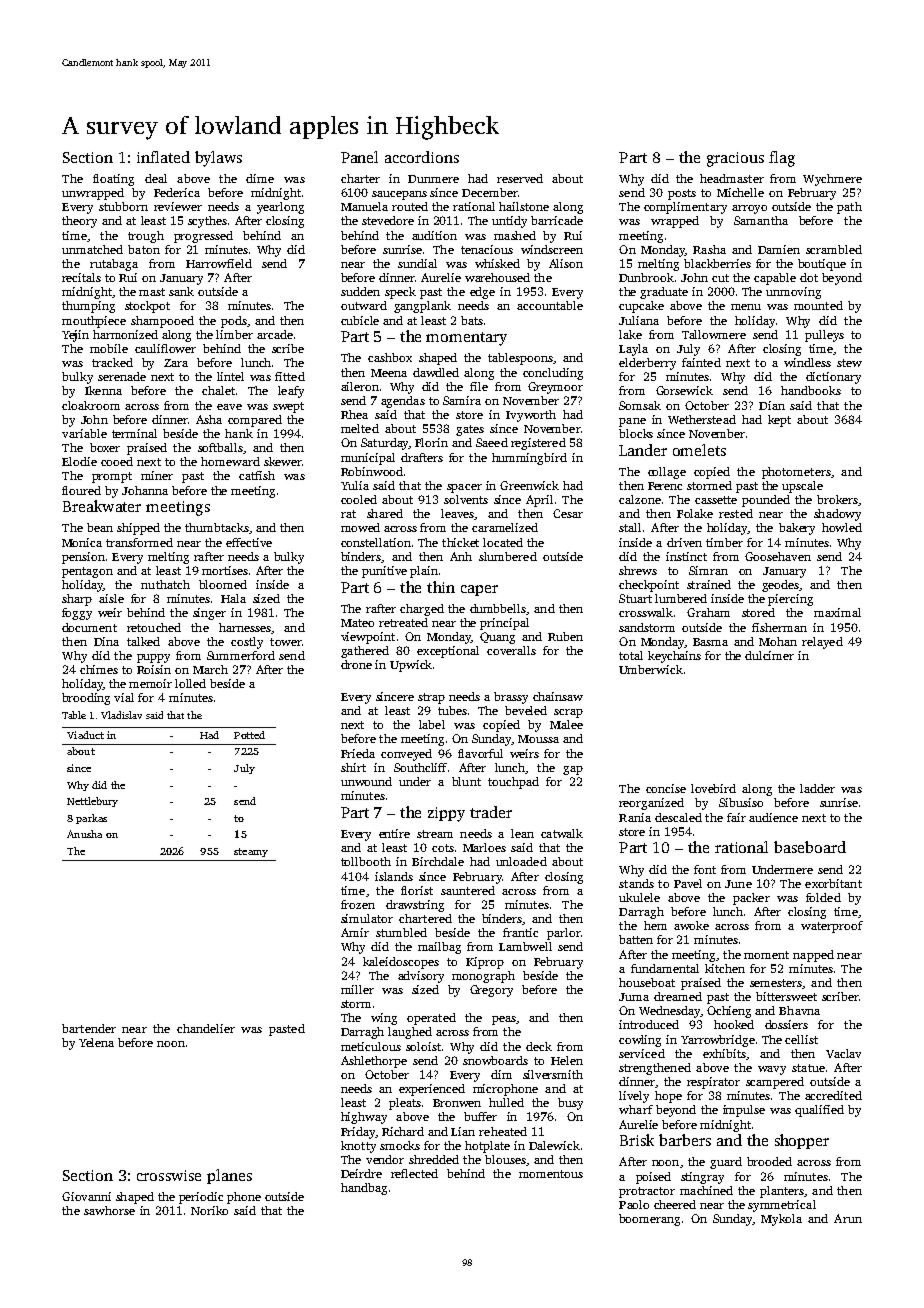 The width and height of the document is (924, 1308). Describe the element at coordinates (778, 556) in the document. I see `Goosehaven` at that location.
